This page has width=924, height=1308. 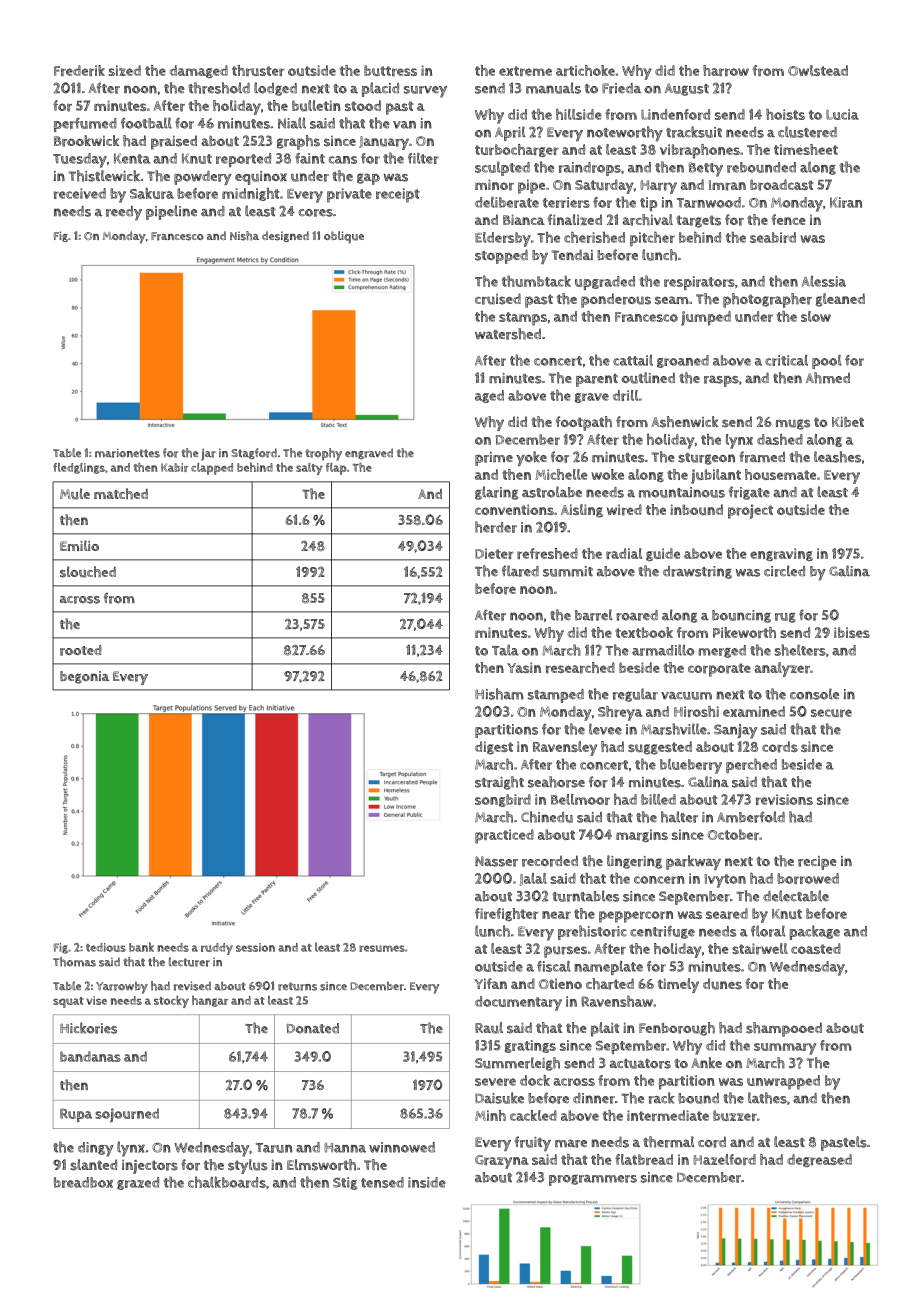 I want to click on jar, so click(x=208, y=454).
